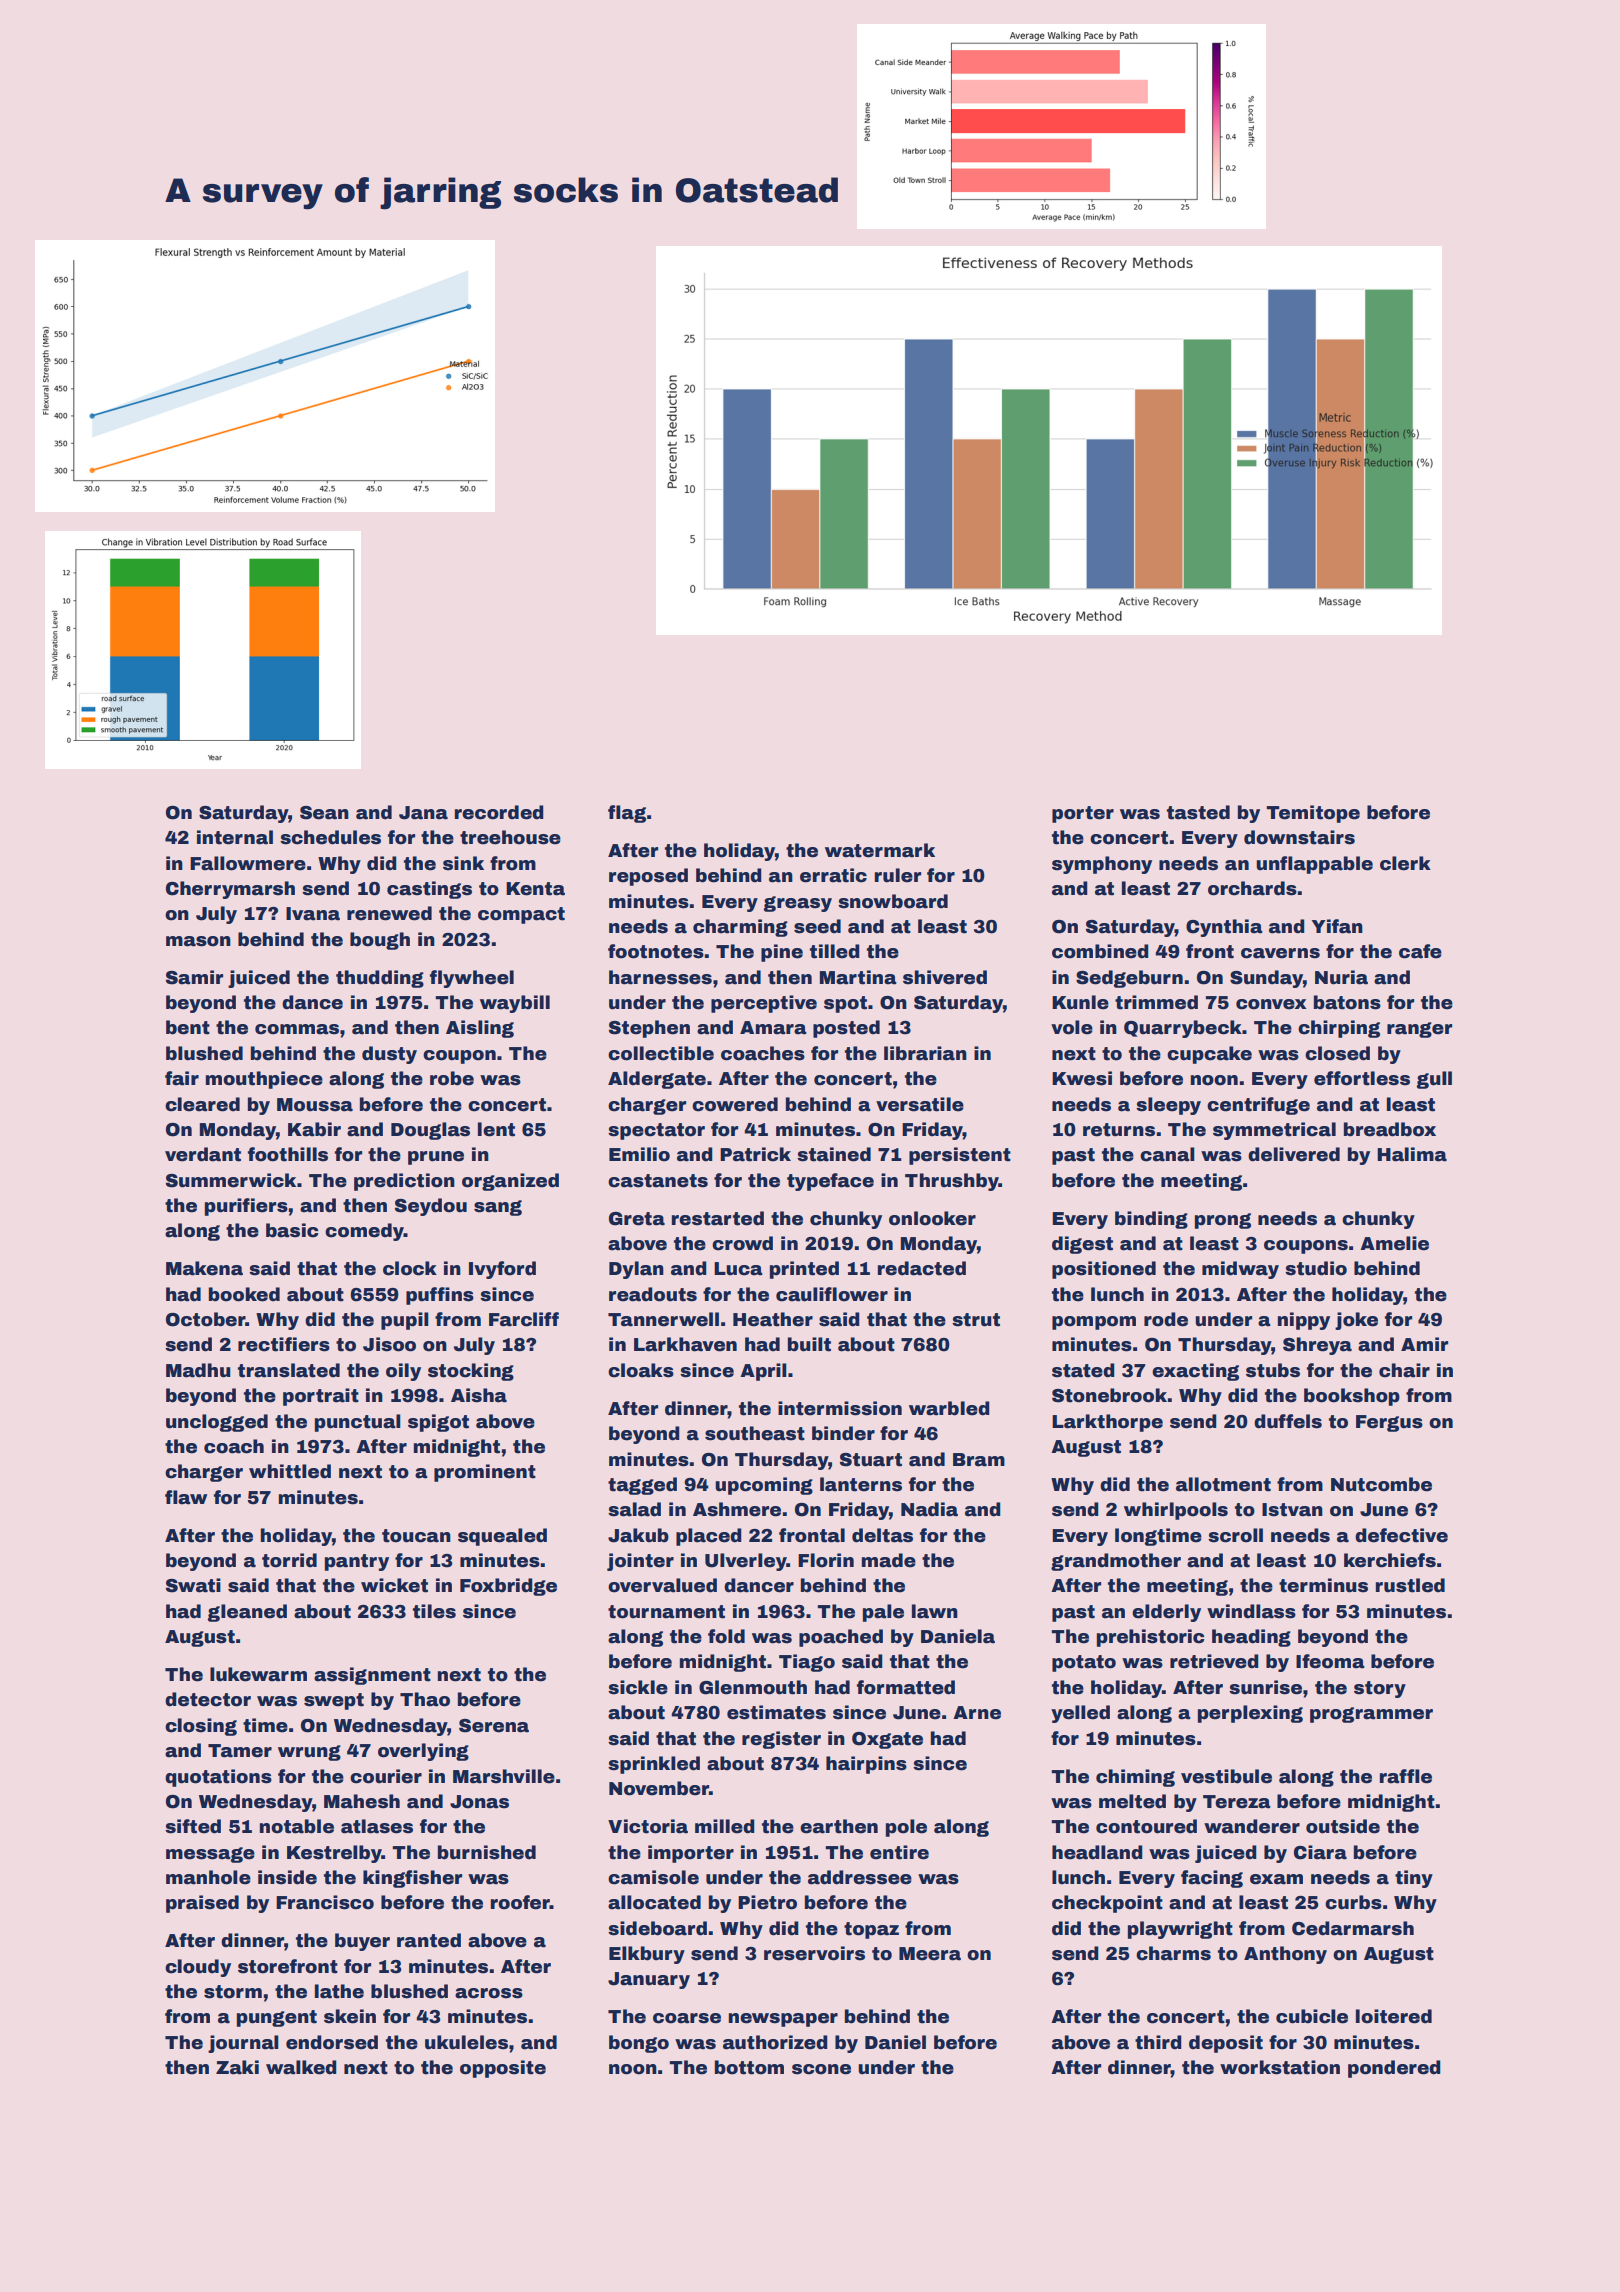 This image has width=1620, height=2292. I want to click on prominent, so click(485, 1473).
